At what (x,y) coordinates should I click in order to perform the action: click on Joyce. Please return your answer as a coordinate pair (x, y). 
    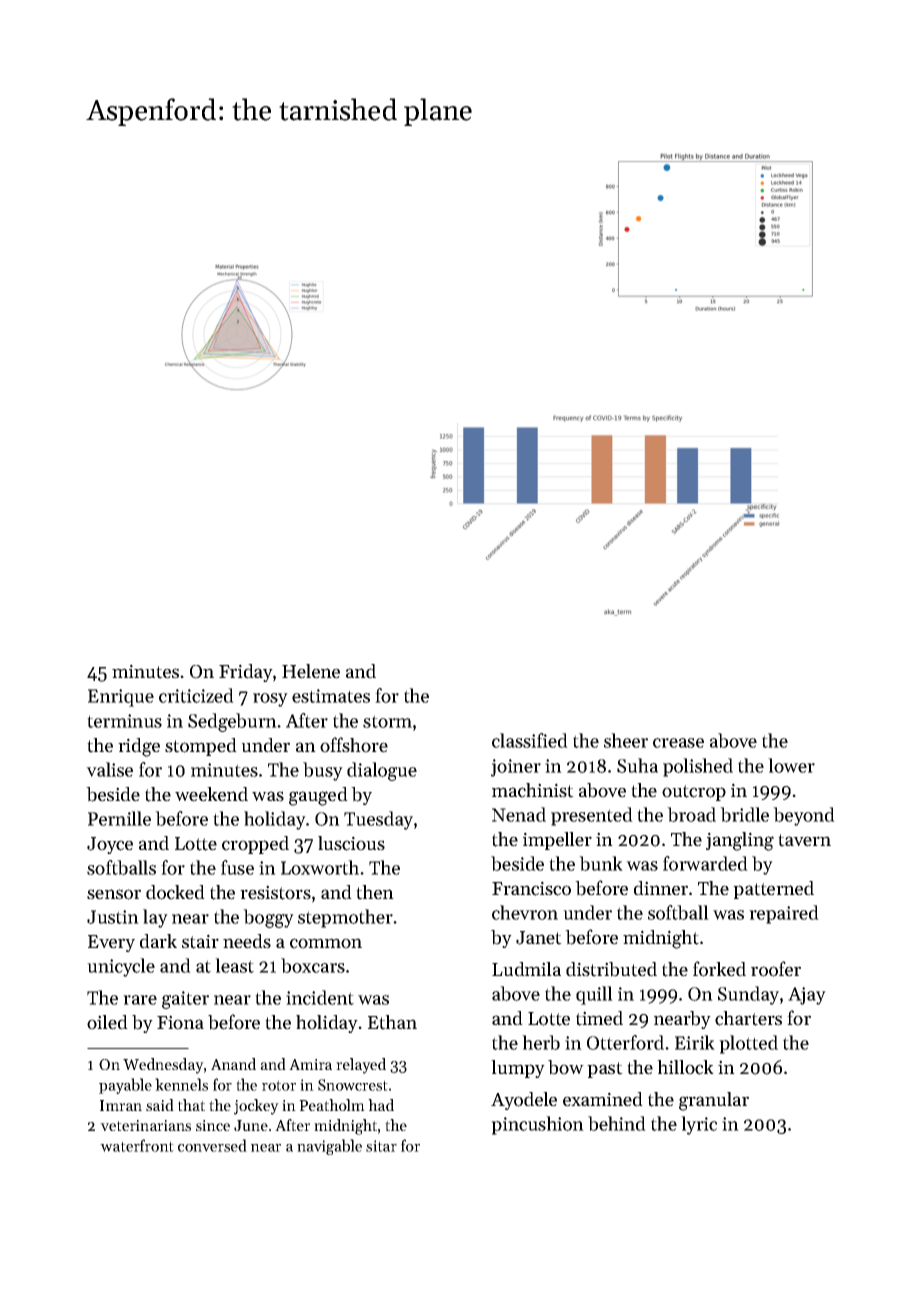
    Looking at the image, I should click on (110, 845).
